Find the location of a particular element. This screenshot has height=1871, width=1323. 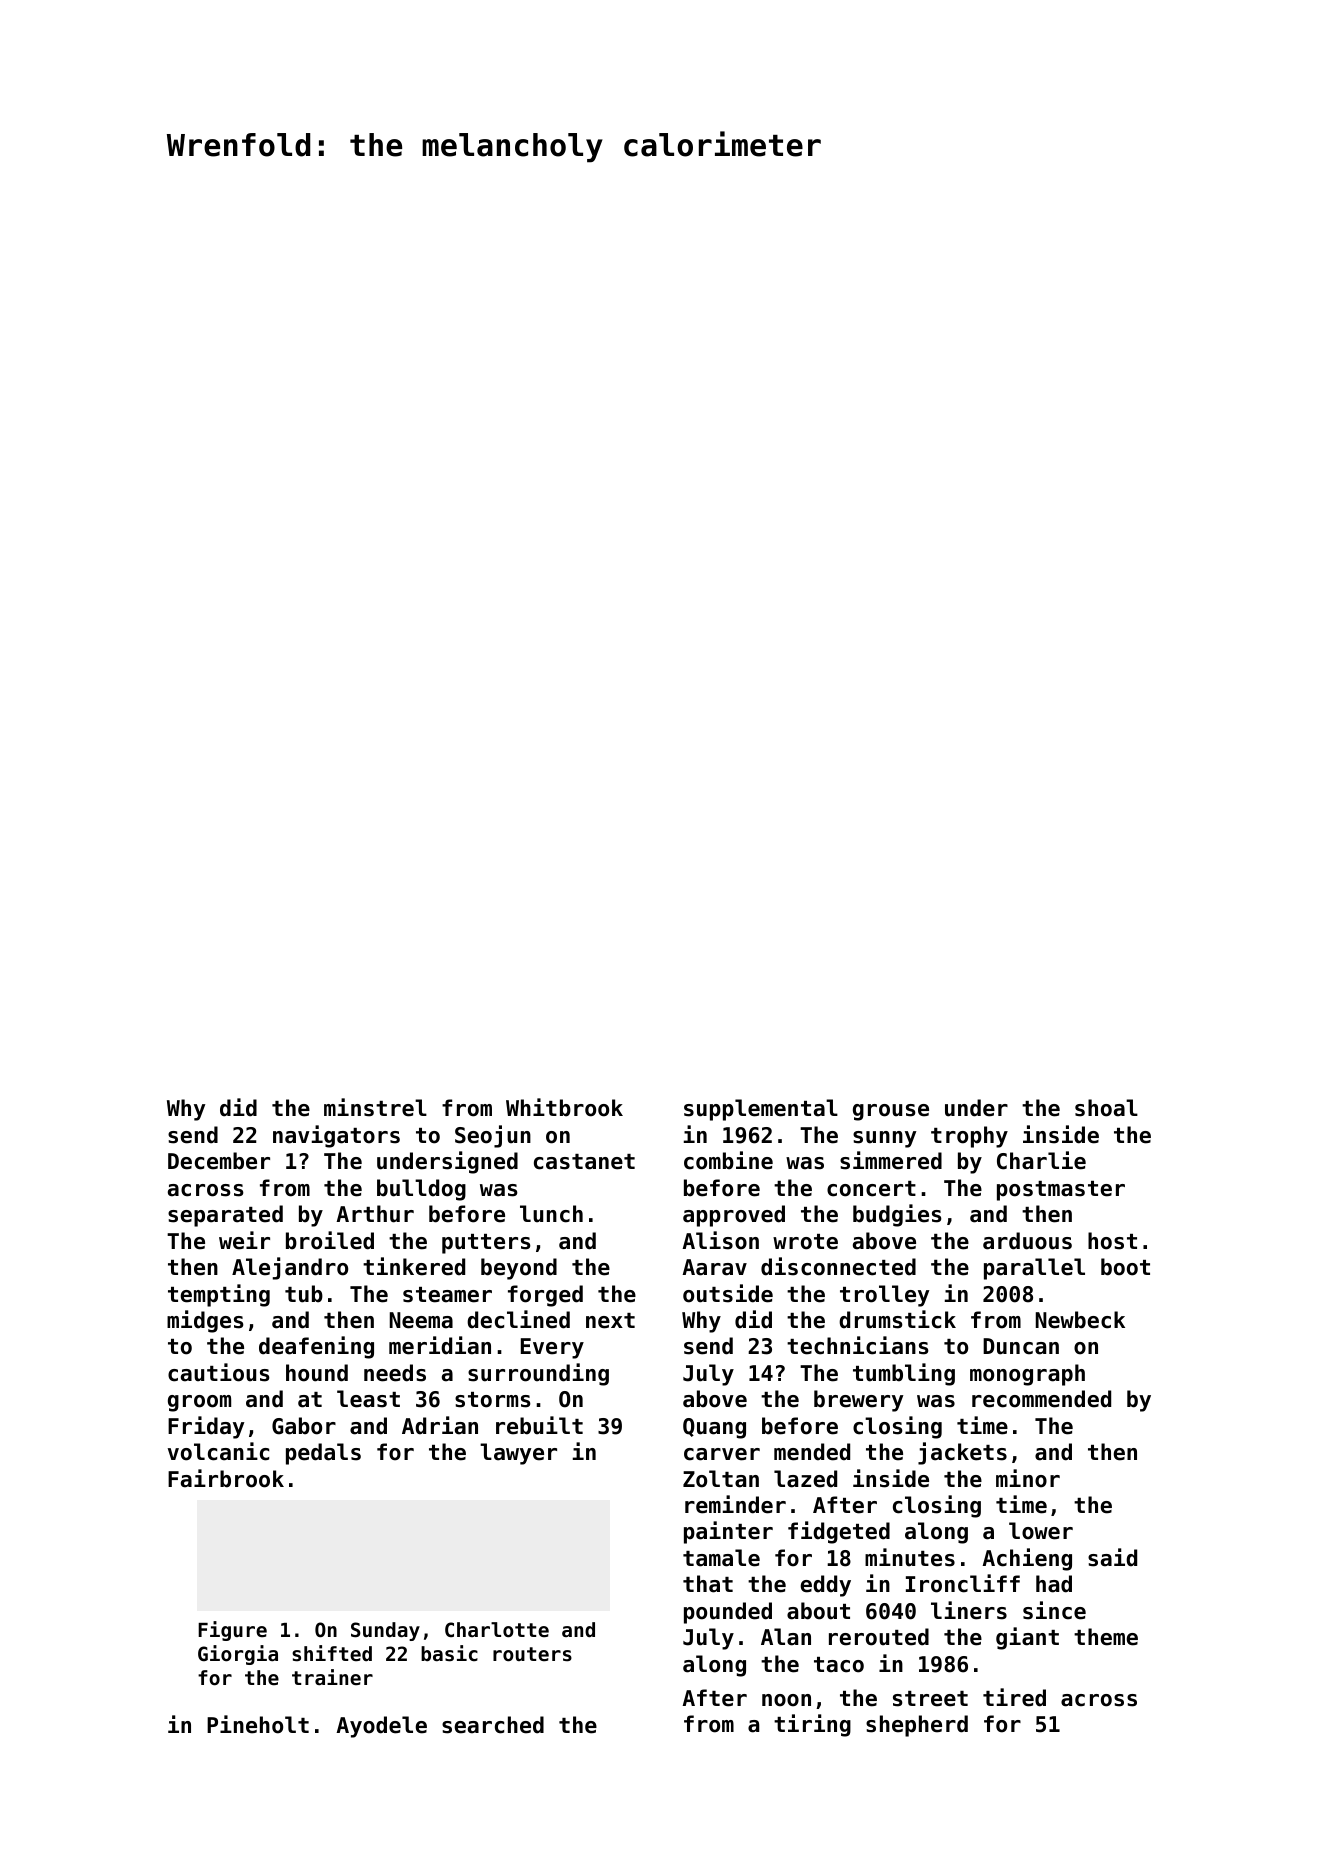

searched is located at coordinates (493, 1725).
